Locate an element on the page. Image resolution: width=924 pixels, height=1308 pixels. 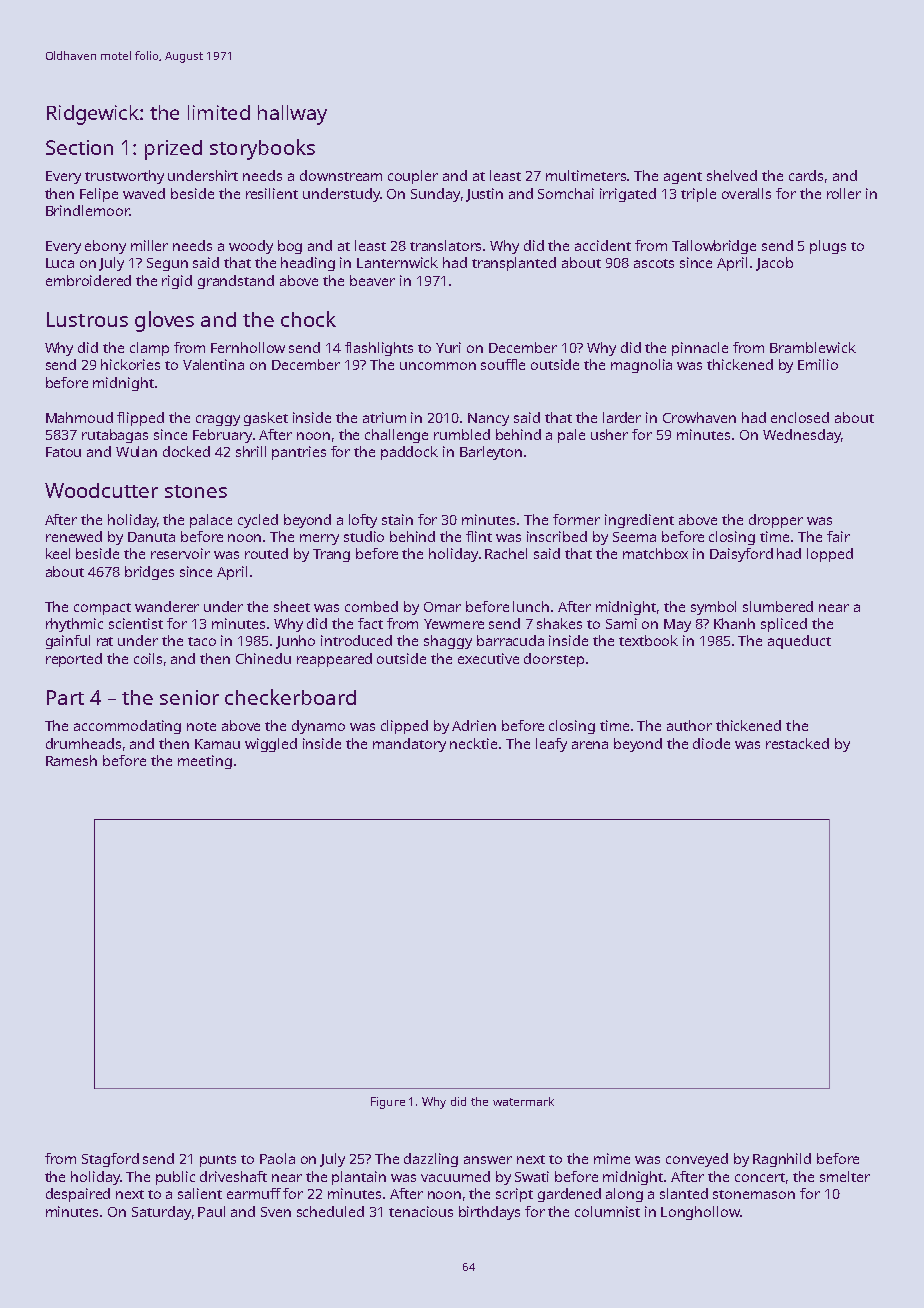
arena is located at coordinates (590, 745).
